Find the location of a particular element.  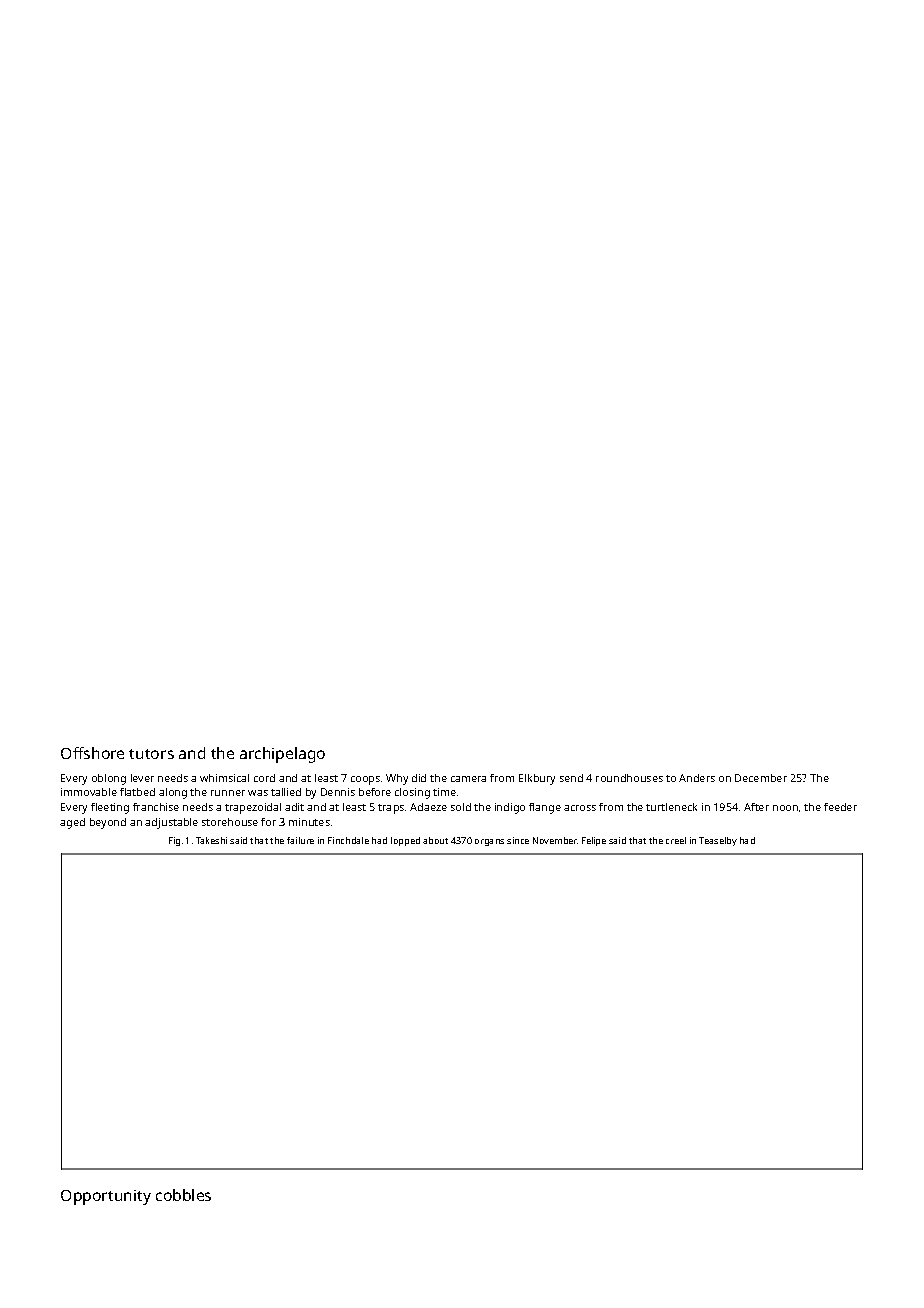

organs is located at coordinates (489, 842).
